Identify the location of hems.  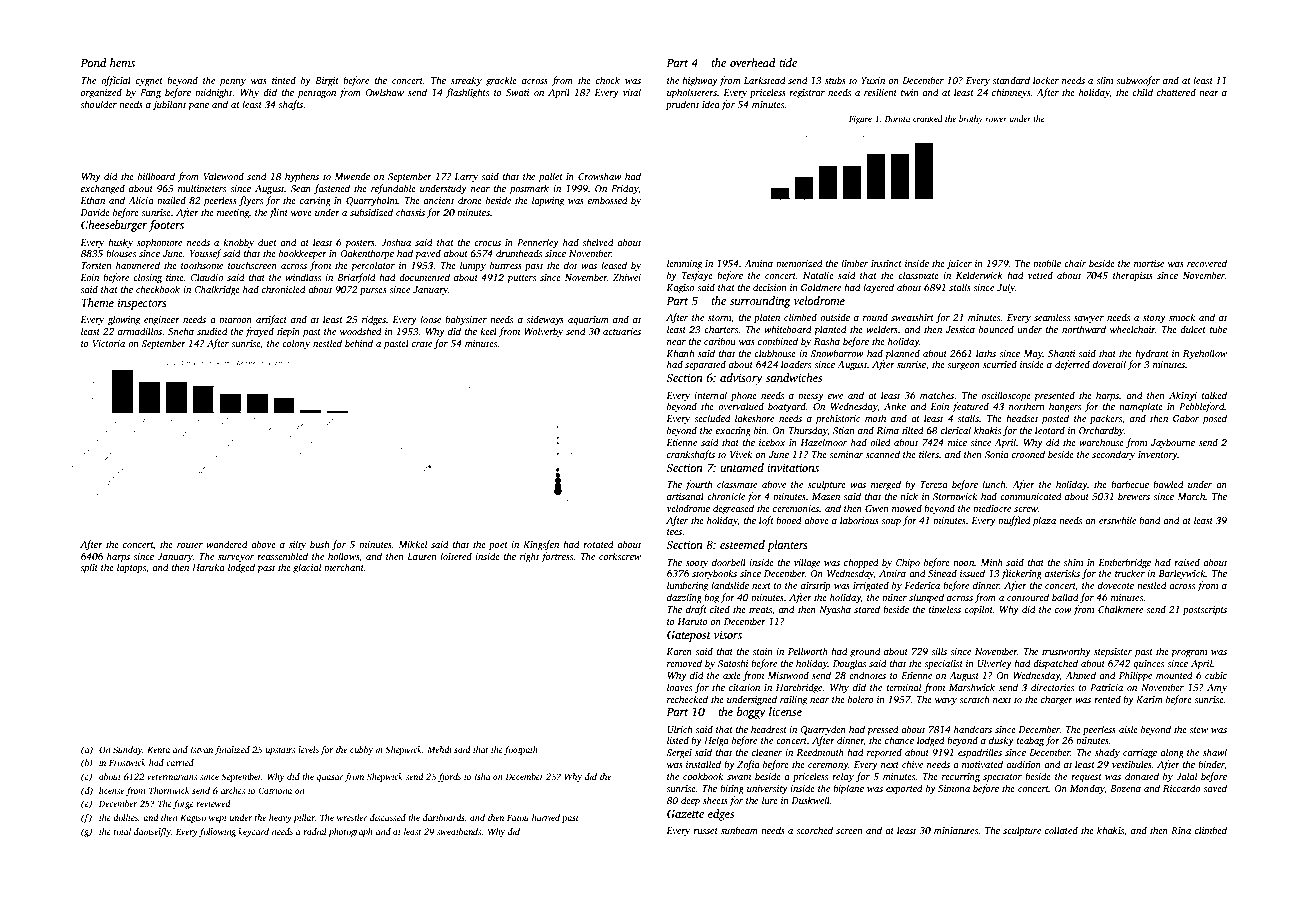
(122, 62).
